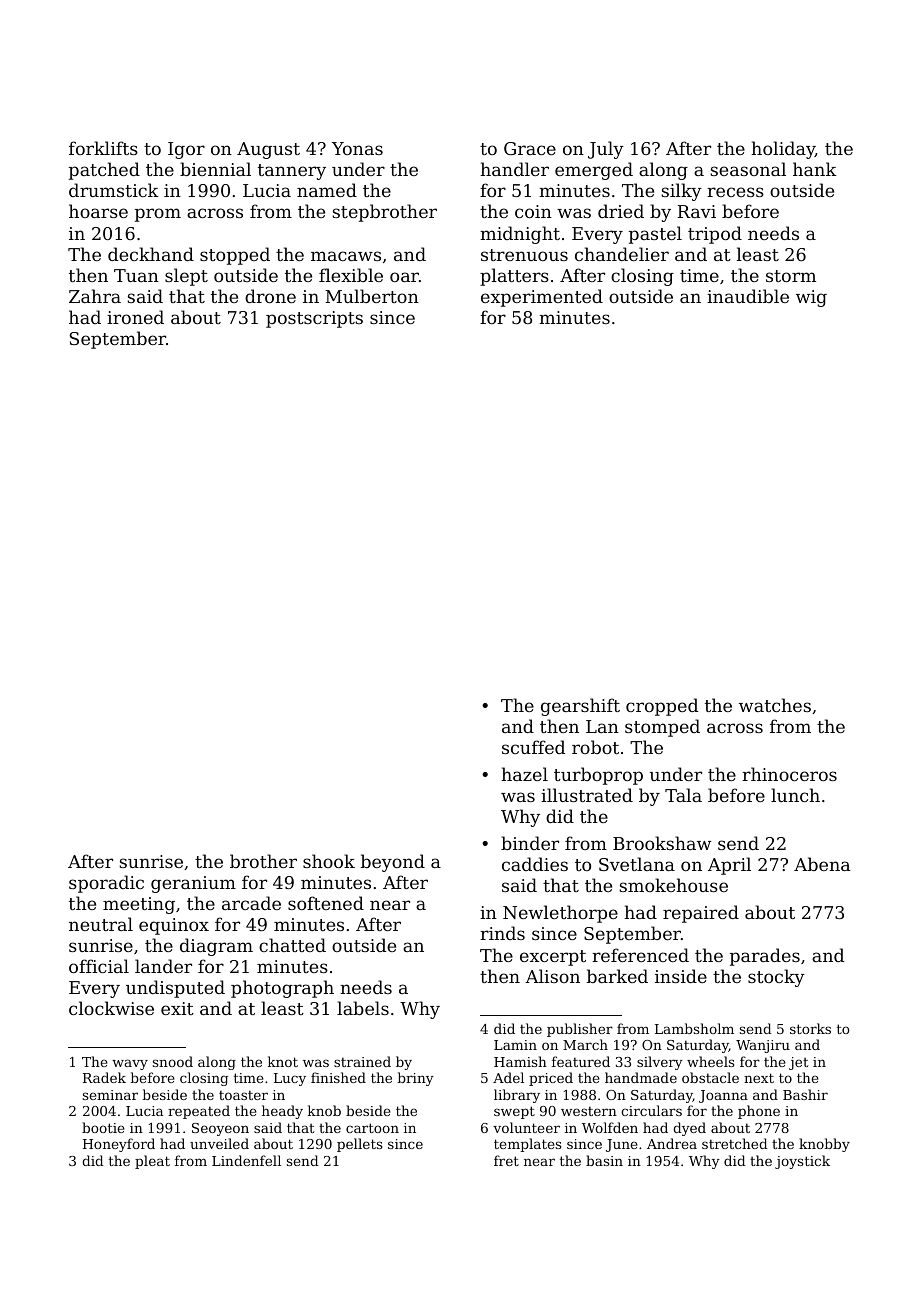 The height and width of the screenshot is (1314, 924). I want to click on stocky, so click(776, 978).
